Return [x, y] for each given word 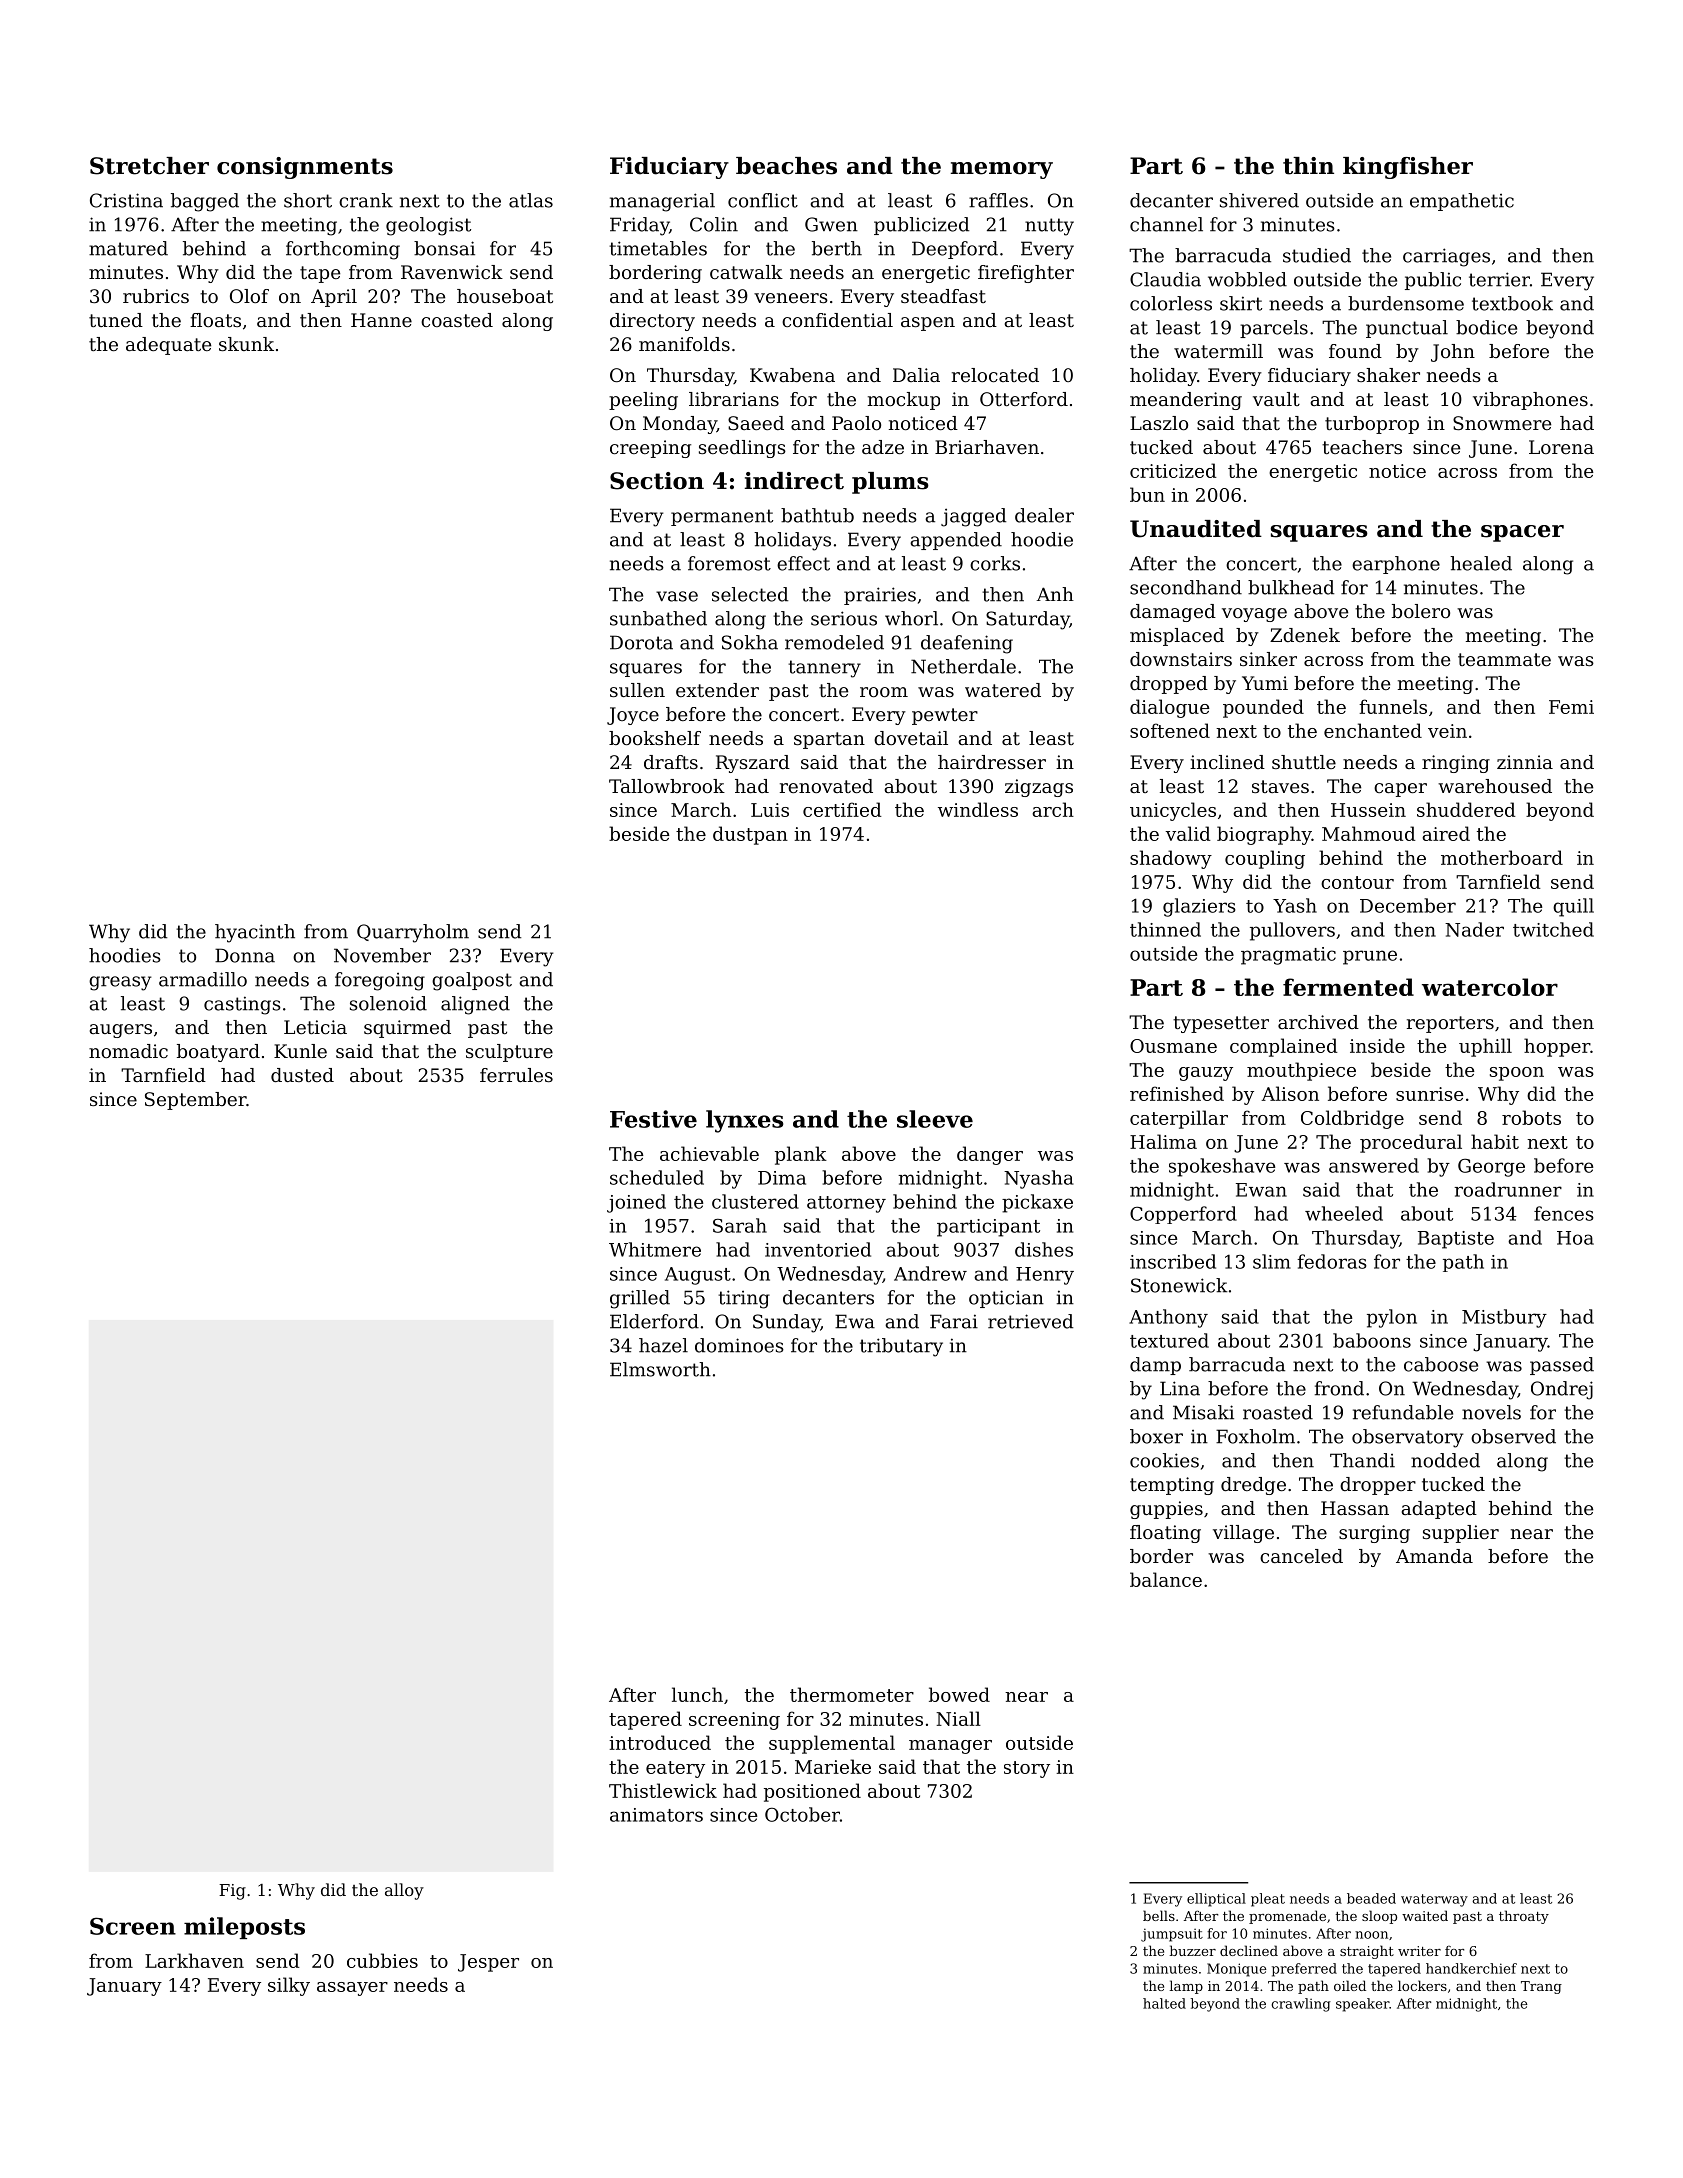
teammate [1504, 659]
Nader [1474, 929]
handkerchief [1471, 1968]
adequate [168, 346]
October [802, 1814]
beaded [1371, 1898]
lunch [697, 1694]
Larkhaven [194, 1960]
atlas [531, 200]
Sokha [750, 642]
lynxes [745, 1121]
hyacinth [255, 933]
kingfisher [1408, 168]
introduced [660, 1742]
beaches [786, 166]
